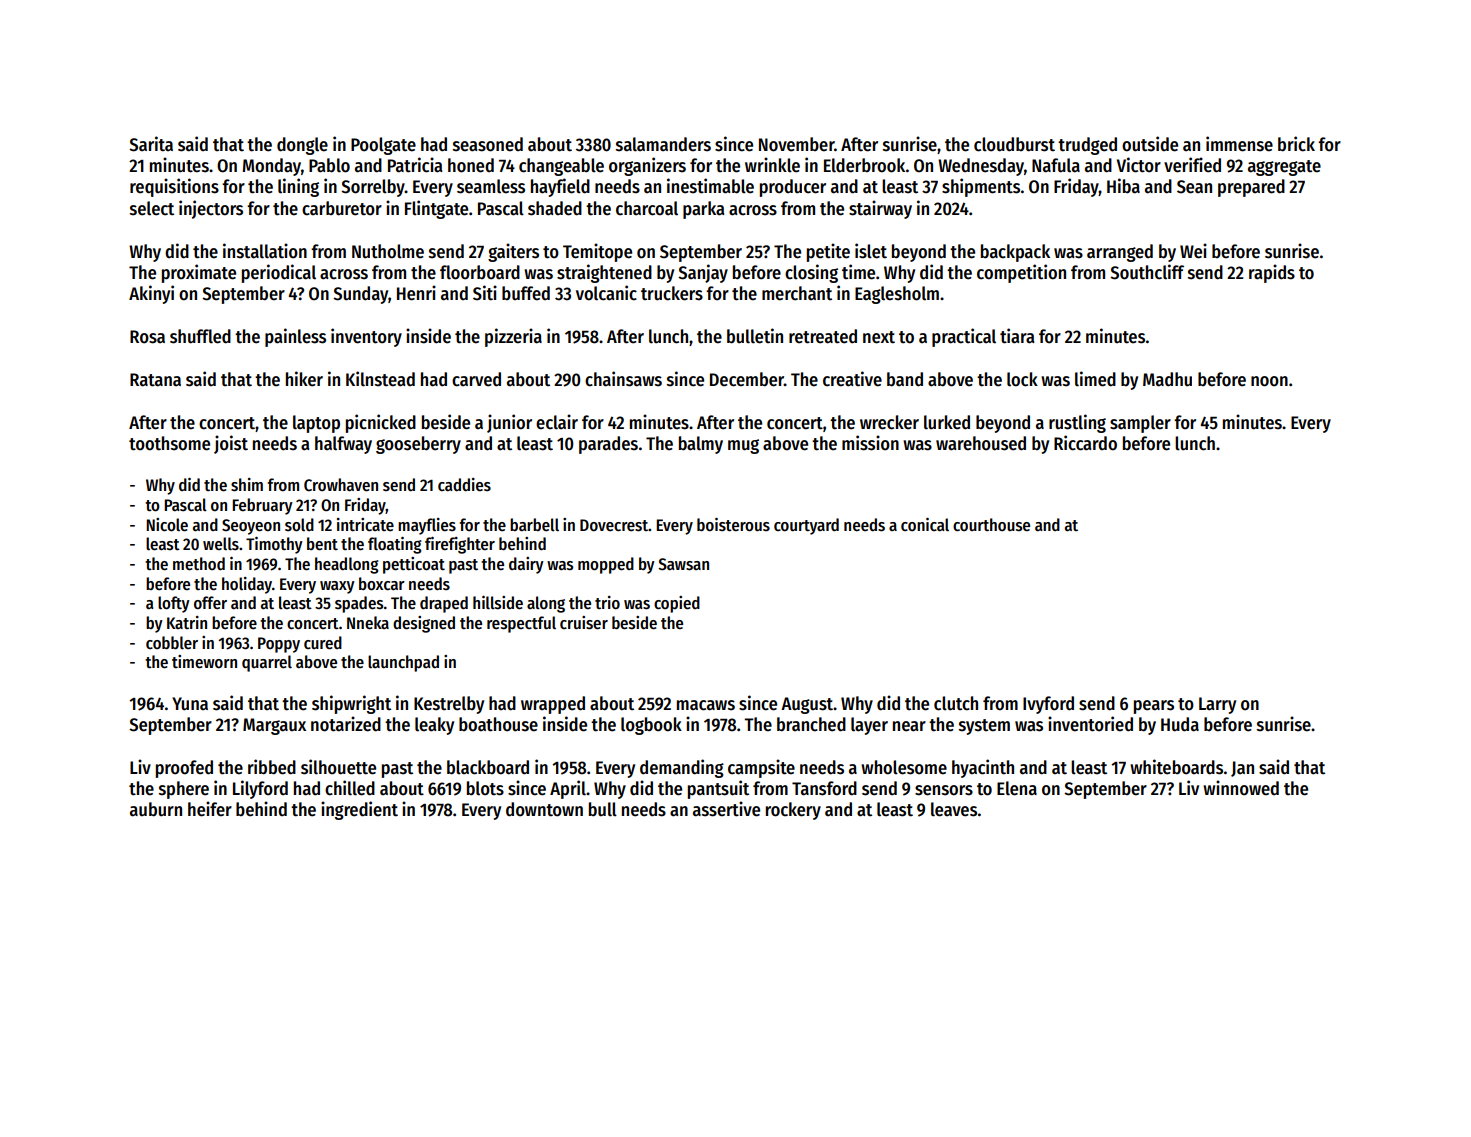  What do you see at coordinates (1272, 273) in the page?
I see `rapids` at bounding box center [1272, 273].
